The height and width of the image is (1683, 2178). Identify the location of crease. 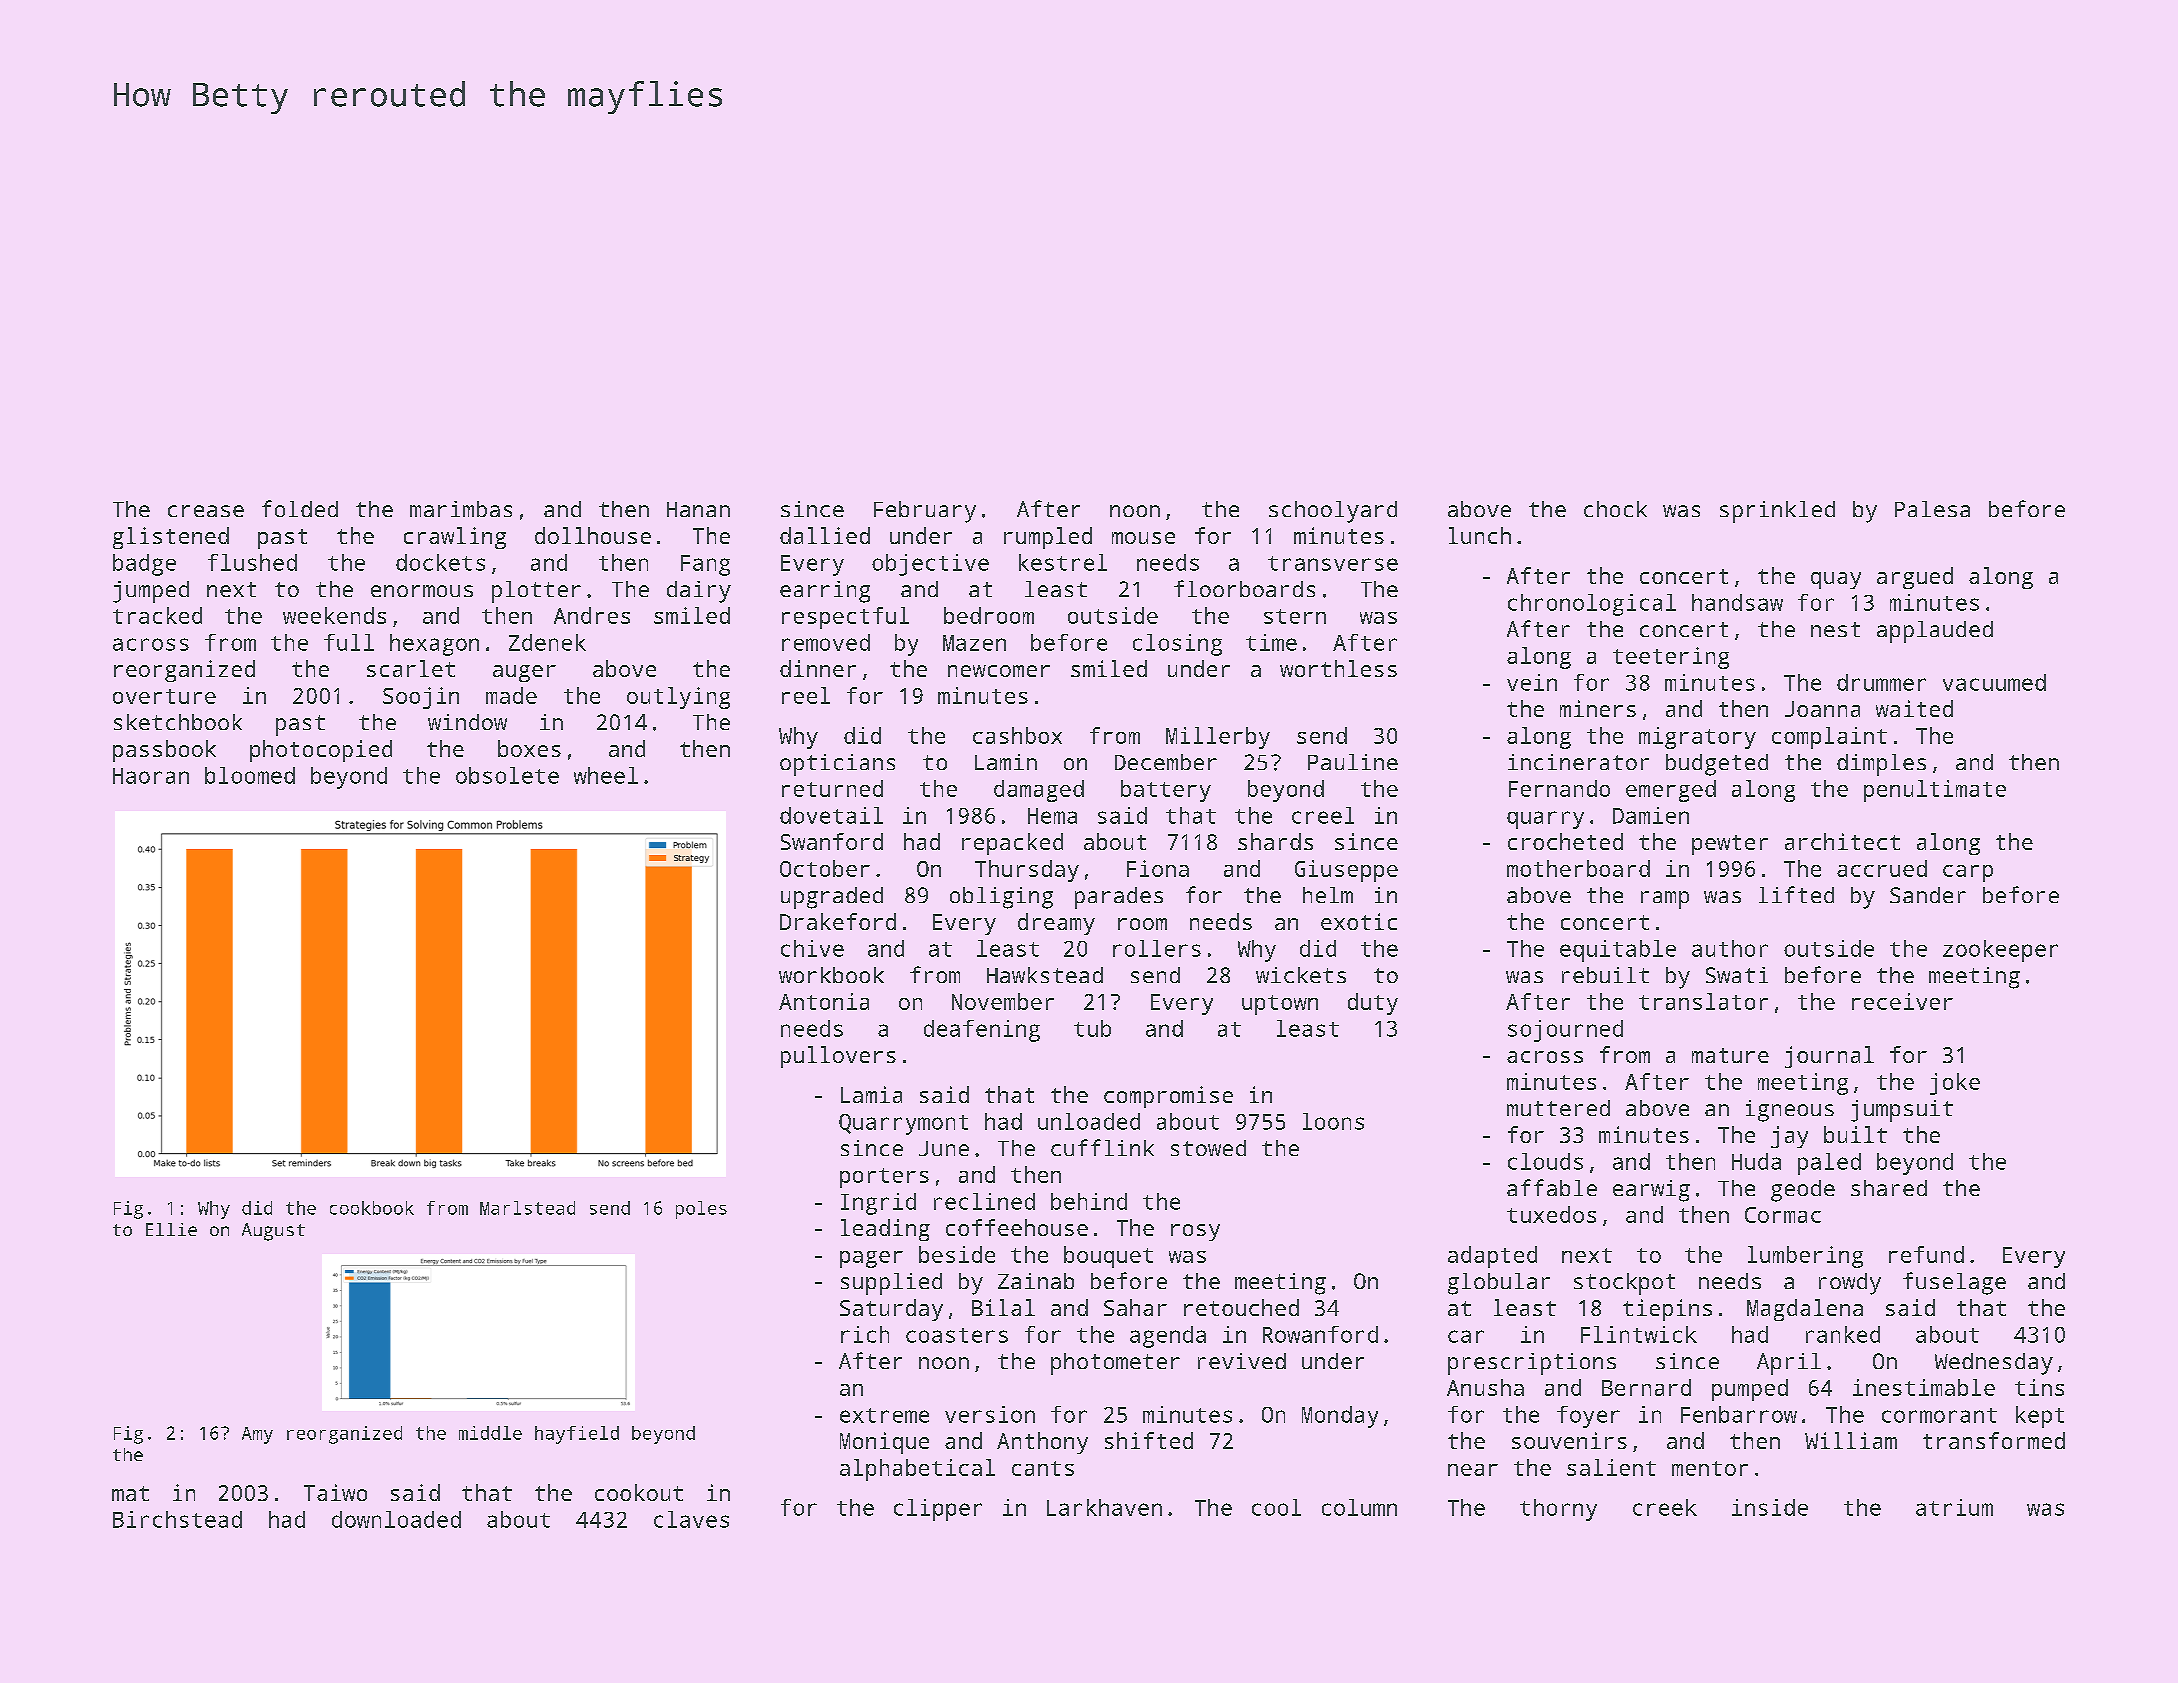
(206, 511).
